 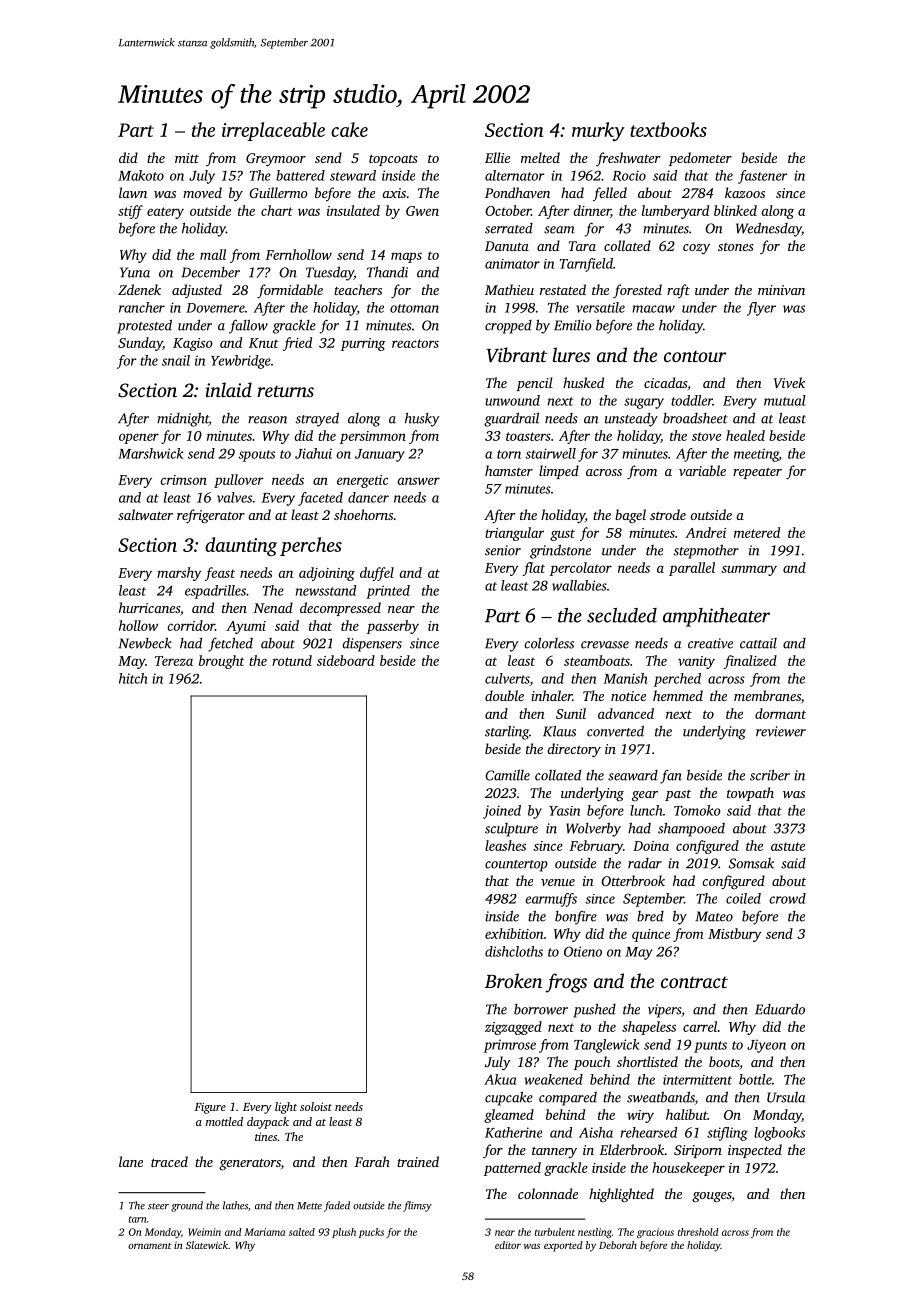 What do you see at coordinates (664, 1011) in the screenshot?
I see `vipers` at bounding box center [664, 1011].
